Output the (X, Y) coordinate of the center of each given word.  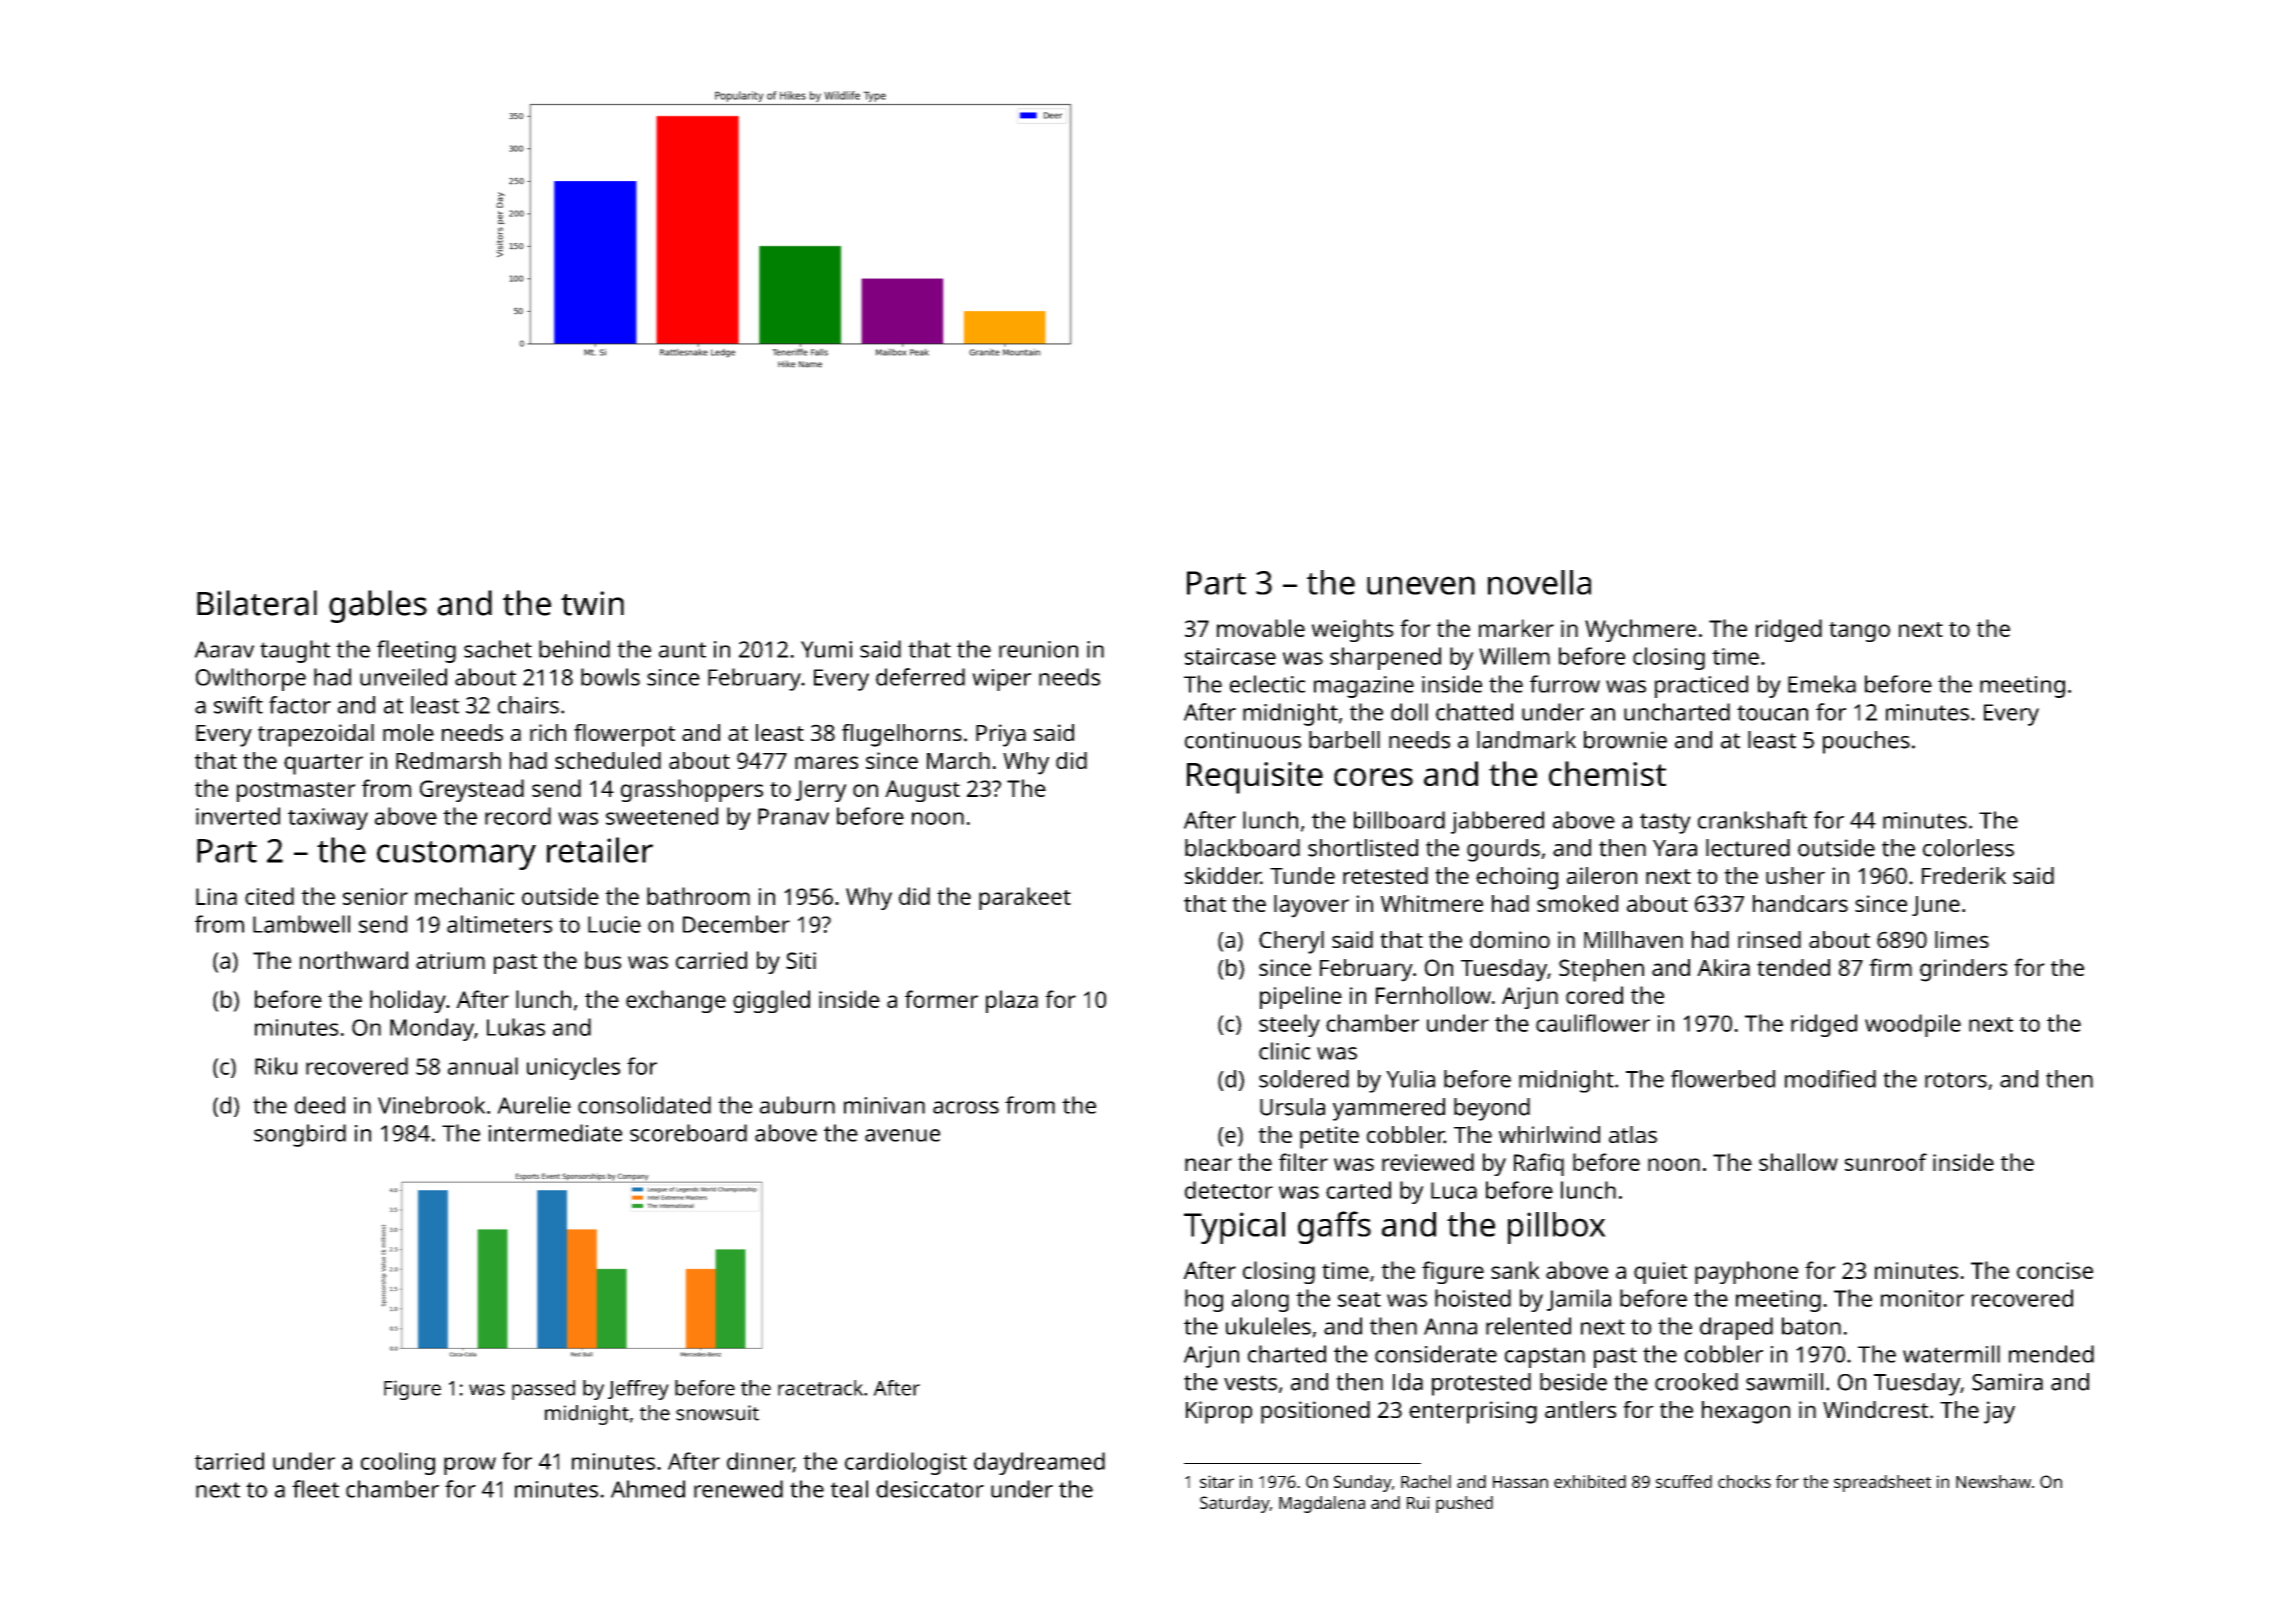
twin (592, 603)
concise (2055, 1270)
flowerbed (1723, 1079)
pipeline (1301, 997)
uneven (1421, 585)
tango (1859, 632)
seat (1359, 1299)
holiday (408, 1001)
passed (543, 1390)
